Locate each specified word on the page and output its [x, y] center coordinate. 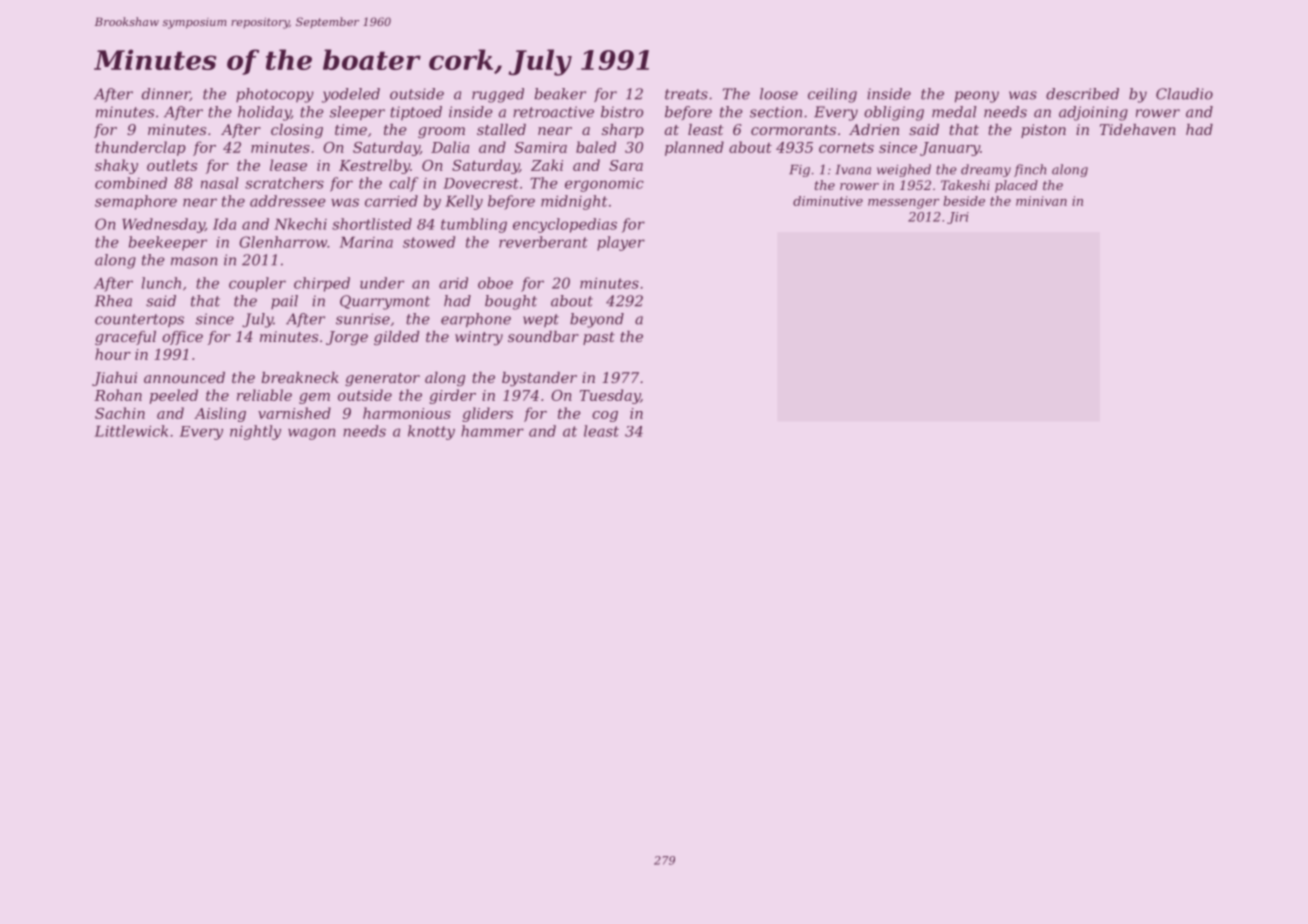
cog [605, 416]
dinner [166, 94]
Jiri [958, 218]
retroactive [553, 112]
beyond [597, 320]
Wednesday [163, 225]
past [599, 338]
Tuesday [610, 396]
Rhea [113, 301]
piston [1043, 131]
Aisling [220, 414]
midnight [574, 202]
